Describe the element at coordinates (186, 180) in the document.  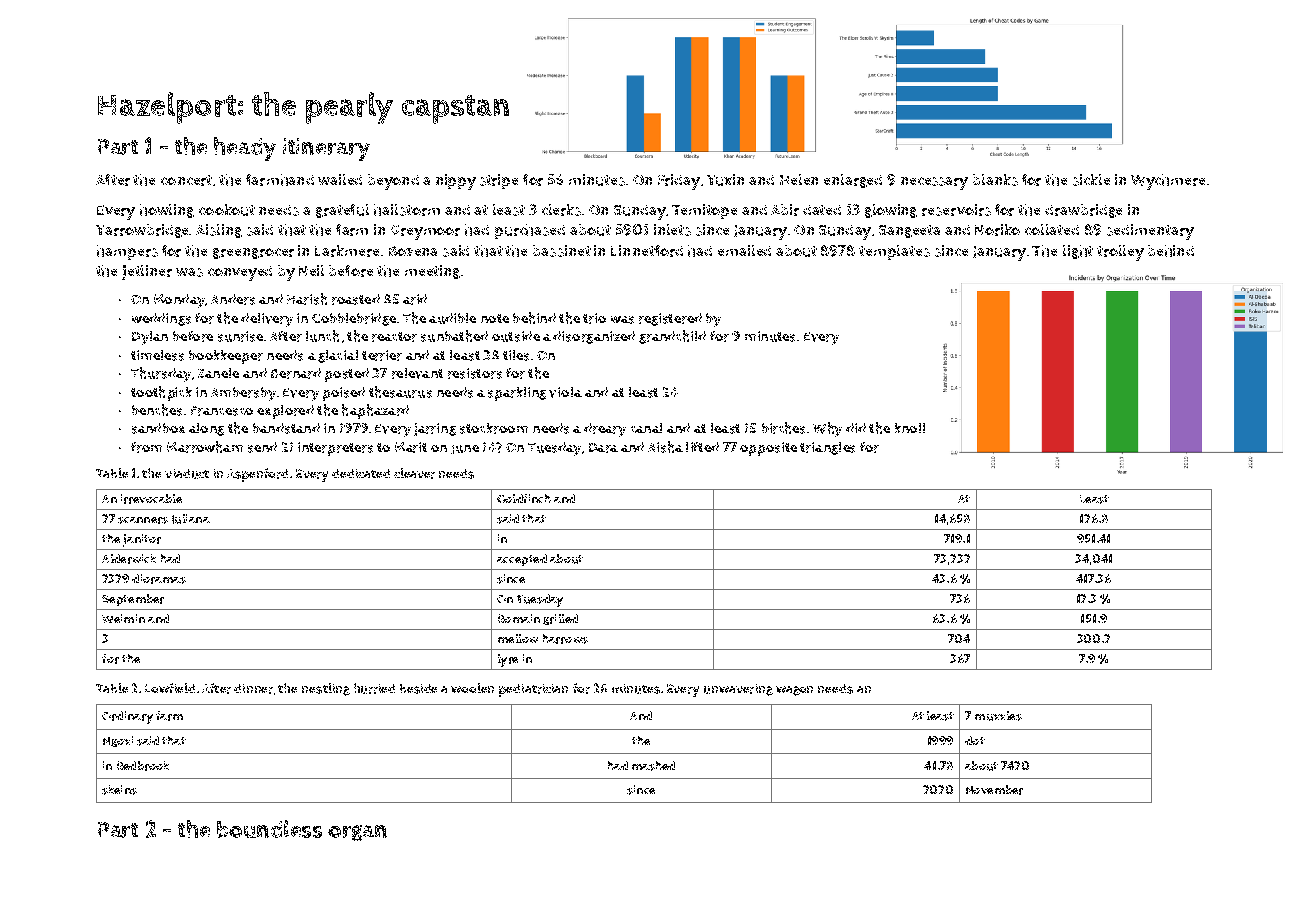
I see `concert` at that location.
